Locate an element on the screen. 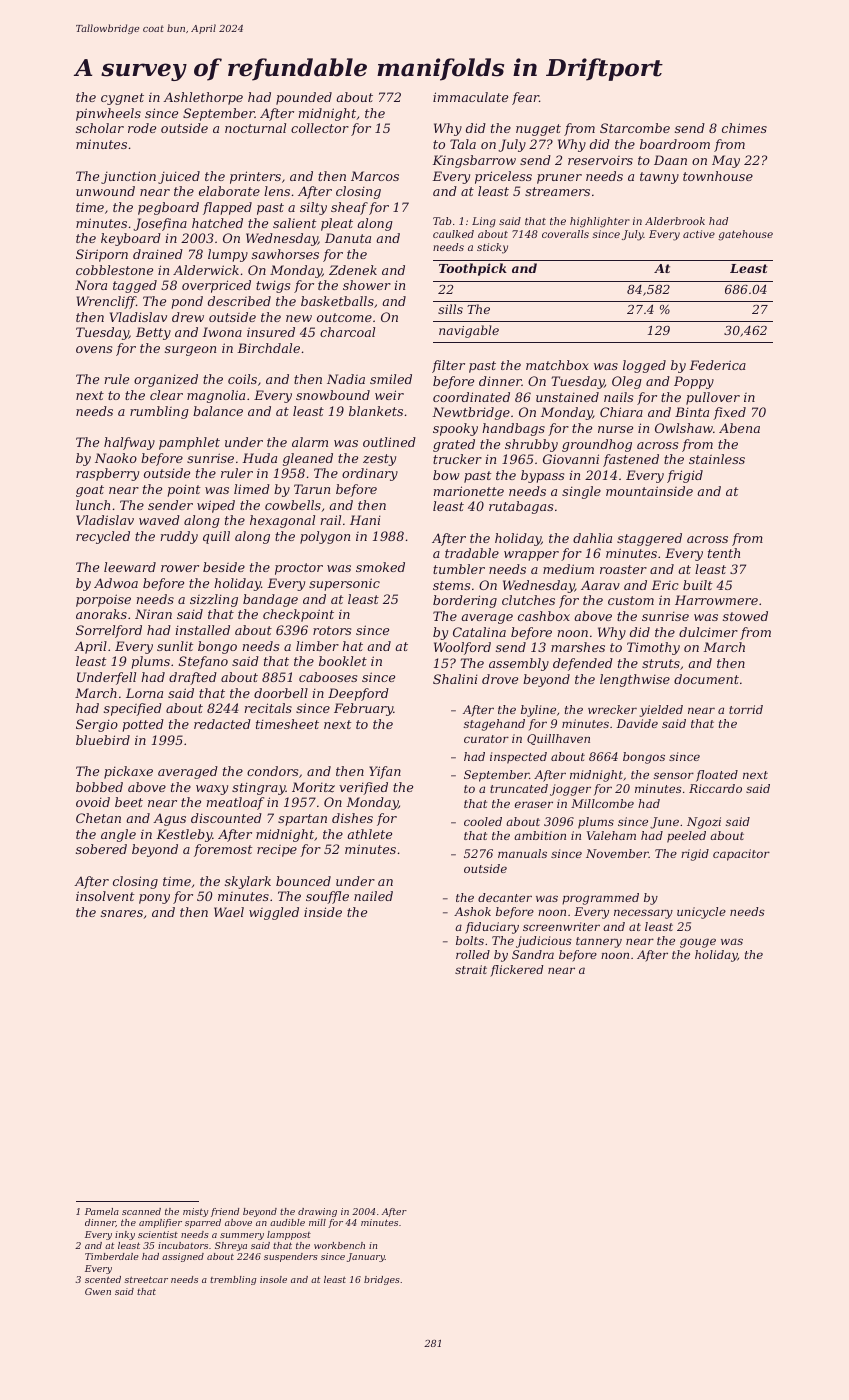 This screenshot has height=1400, width=849. Marcos is located at coordinates (375, 176).
